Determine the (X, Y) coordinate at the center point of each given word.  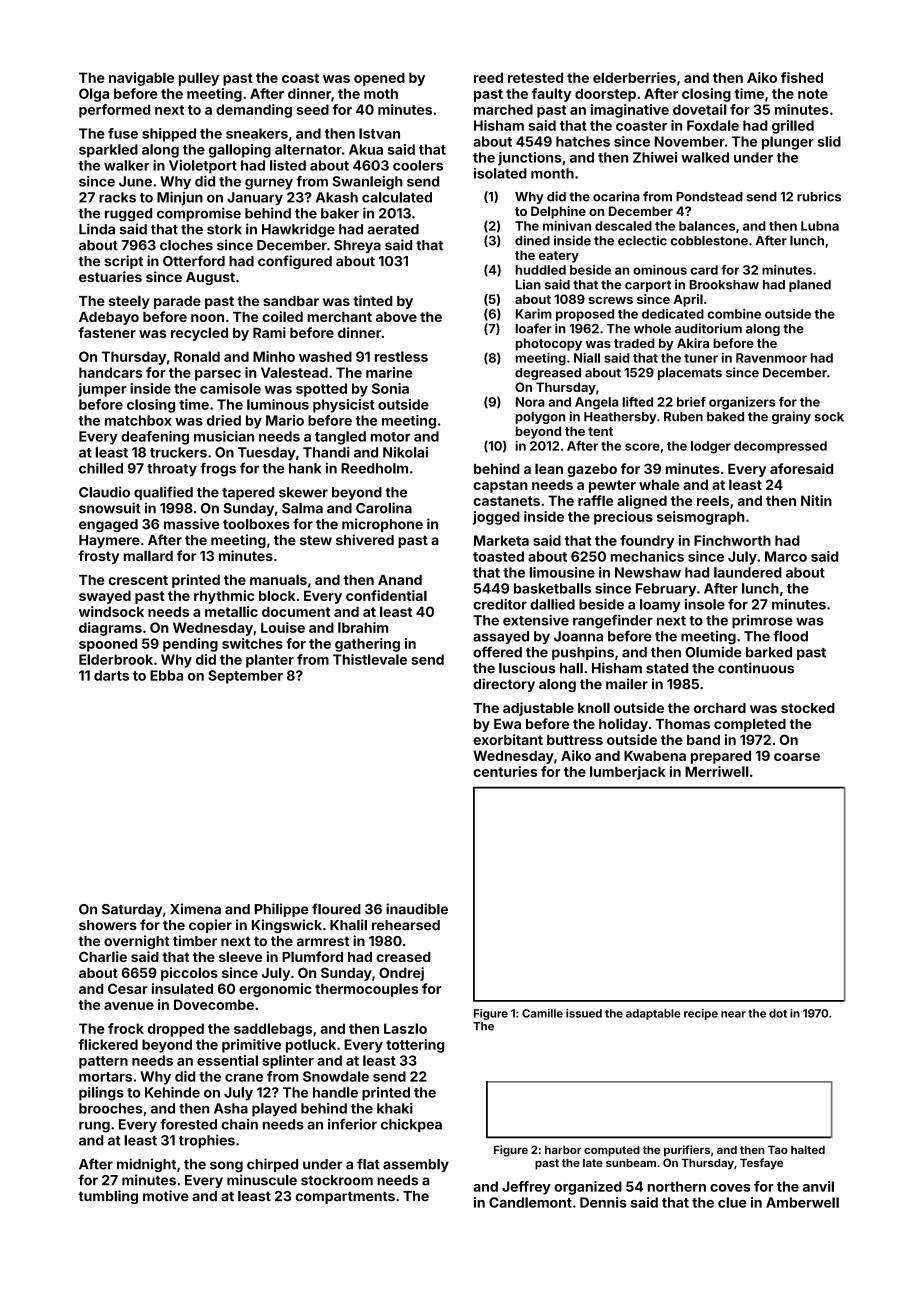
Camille (542, 1013)
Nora (530, 402)
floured (336, 909)
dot (778, 1013)
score (642, 447)
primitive (251, 1046)
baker (340, 213)
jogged (496, 518)
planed (810, 285)
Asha (231, 1108)
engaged (108, 525)
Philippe (282, 910)
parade (177, 302)
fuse (123, 133)
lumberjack (628, 773)
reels (713, 500)
